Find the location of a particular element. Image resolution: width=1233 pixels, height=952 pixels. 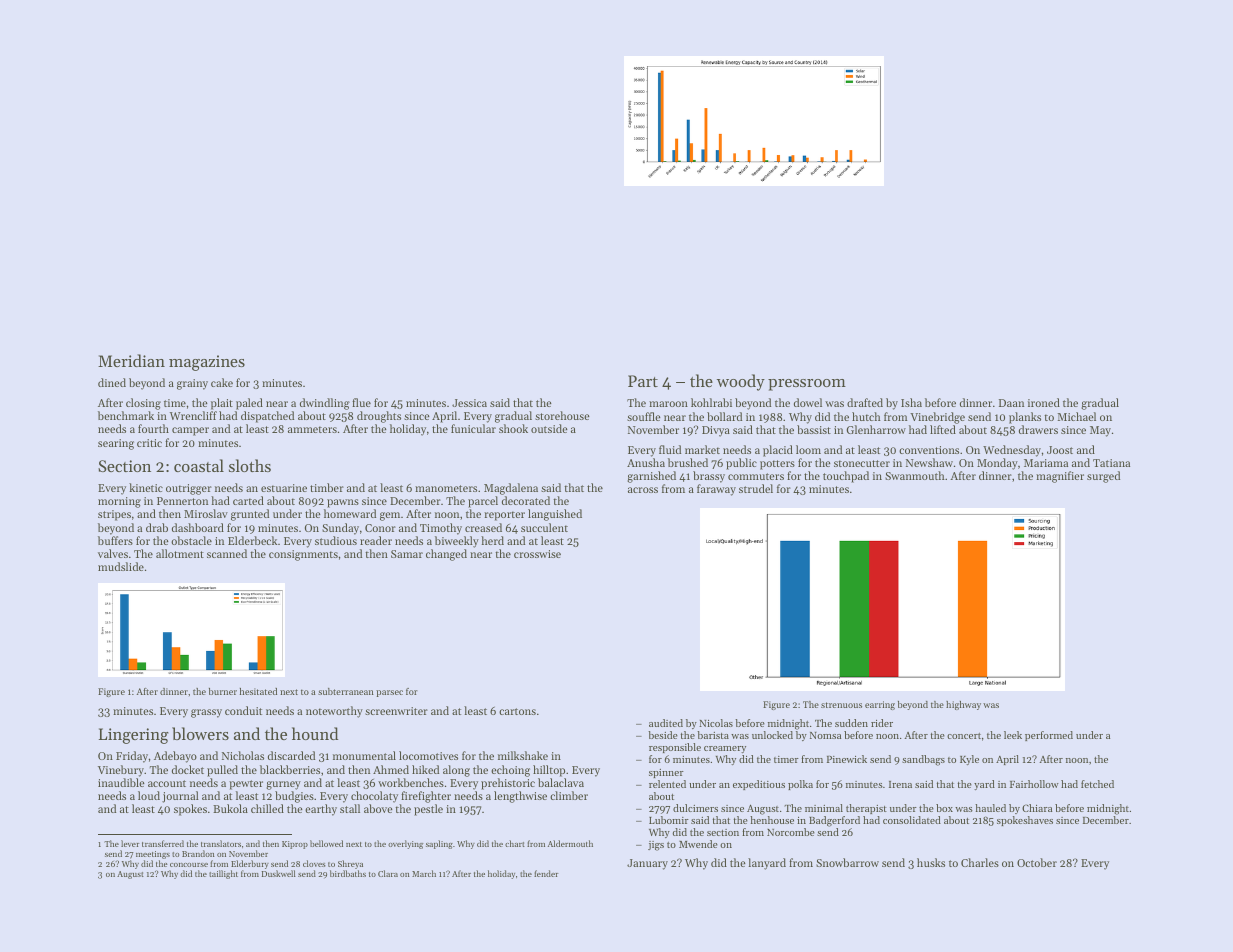

bellowed is located at coordinates (326, 843).
